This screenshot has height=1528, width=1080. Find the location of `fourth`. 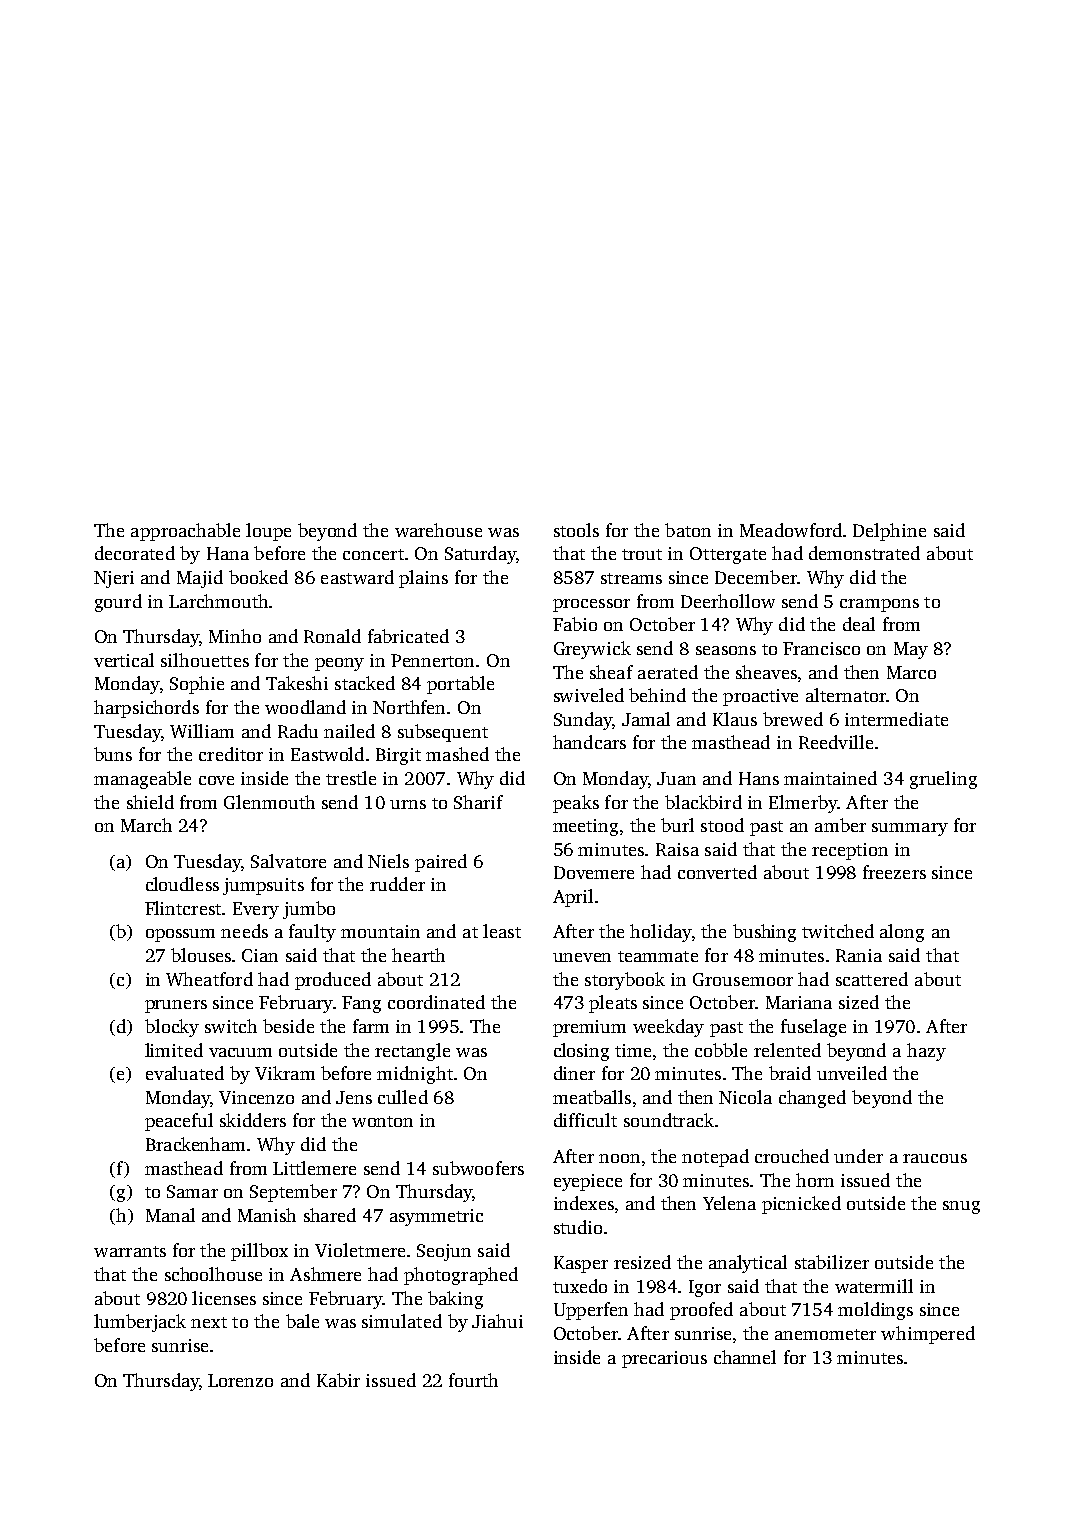

fourth is located at coordinates (473, 1380).
